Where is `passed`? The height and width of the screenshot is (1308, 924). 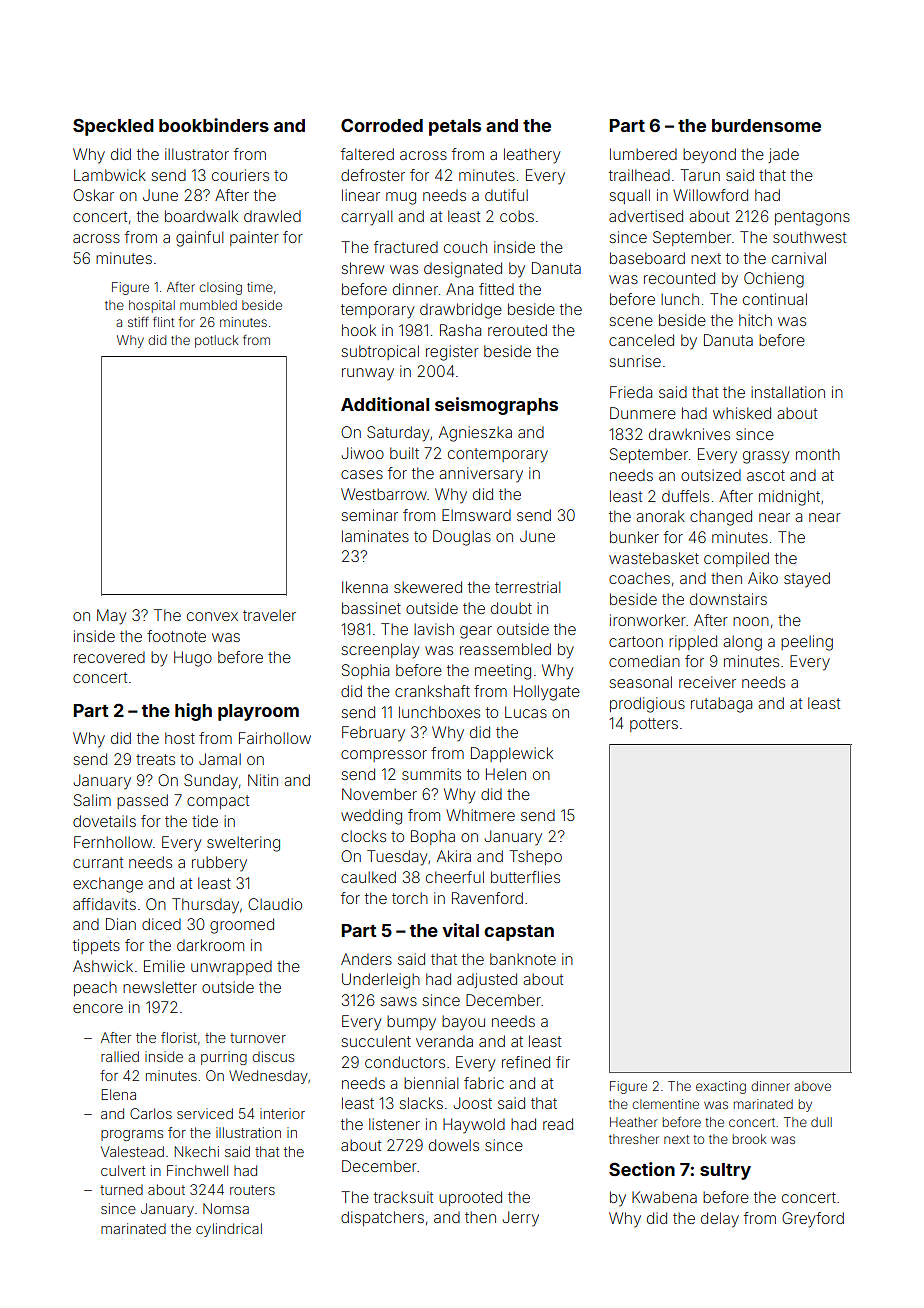 passed is located at coordinates (142, 801).
